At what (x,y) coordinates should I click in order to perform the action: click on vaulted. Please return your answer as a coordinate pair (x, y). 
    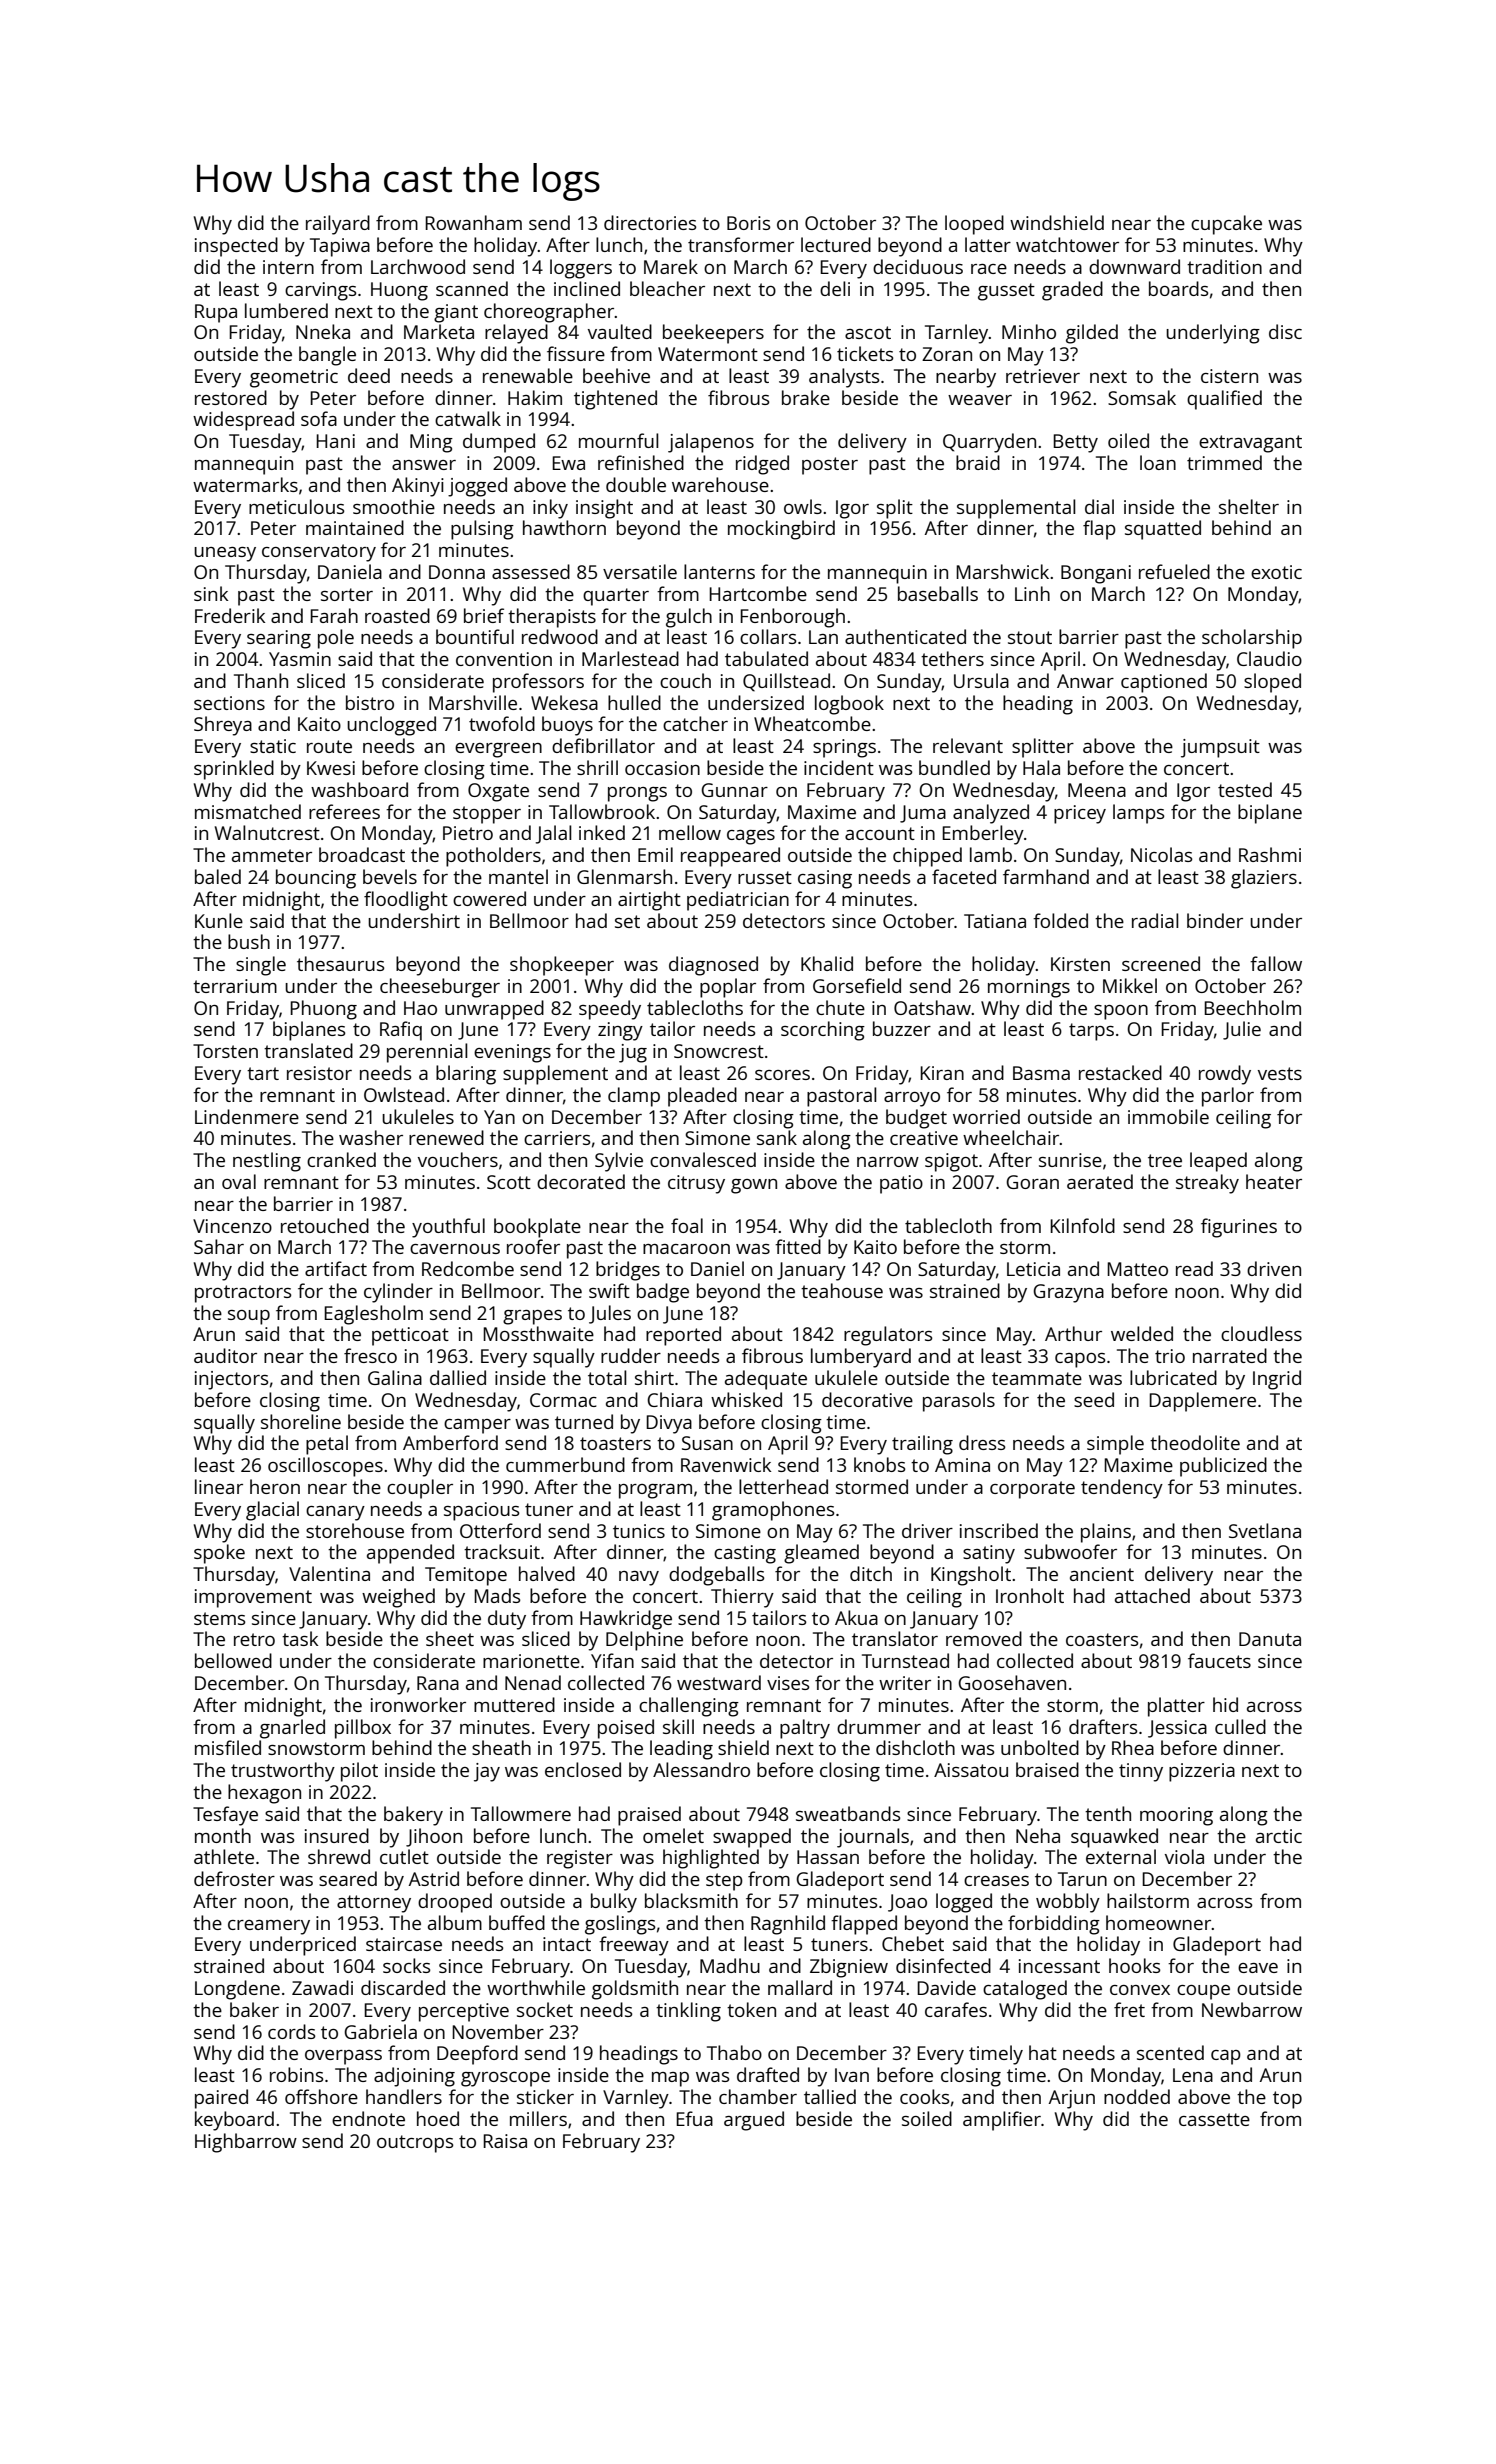
    Looking at the image, I should click on (620, 331).
